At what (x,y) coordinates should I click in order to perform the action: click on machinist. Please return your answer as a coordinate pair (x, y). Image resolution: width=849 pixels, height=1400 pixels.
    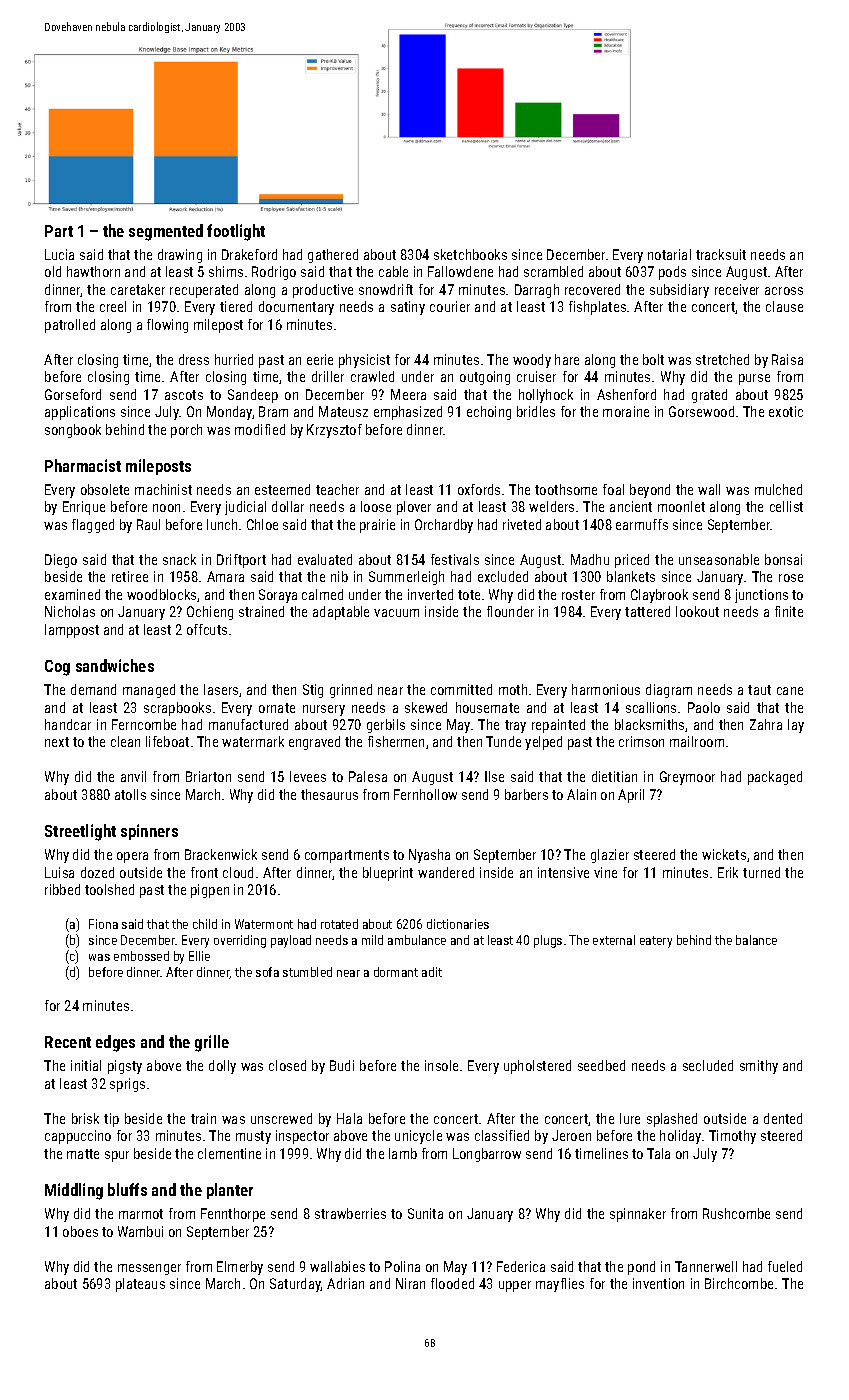
    Looking at the image, I should click on (163, 489).
